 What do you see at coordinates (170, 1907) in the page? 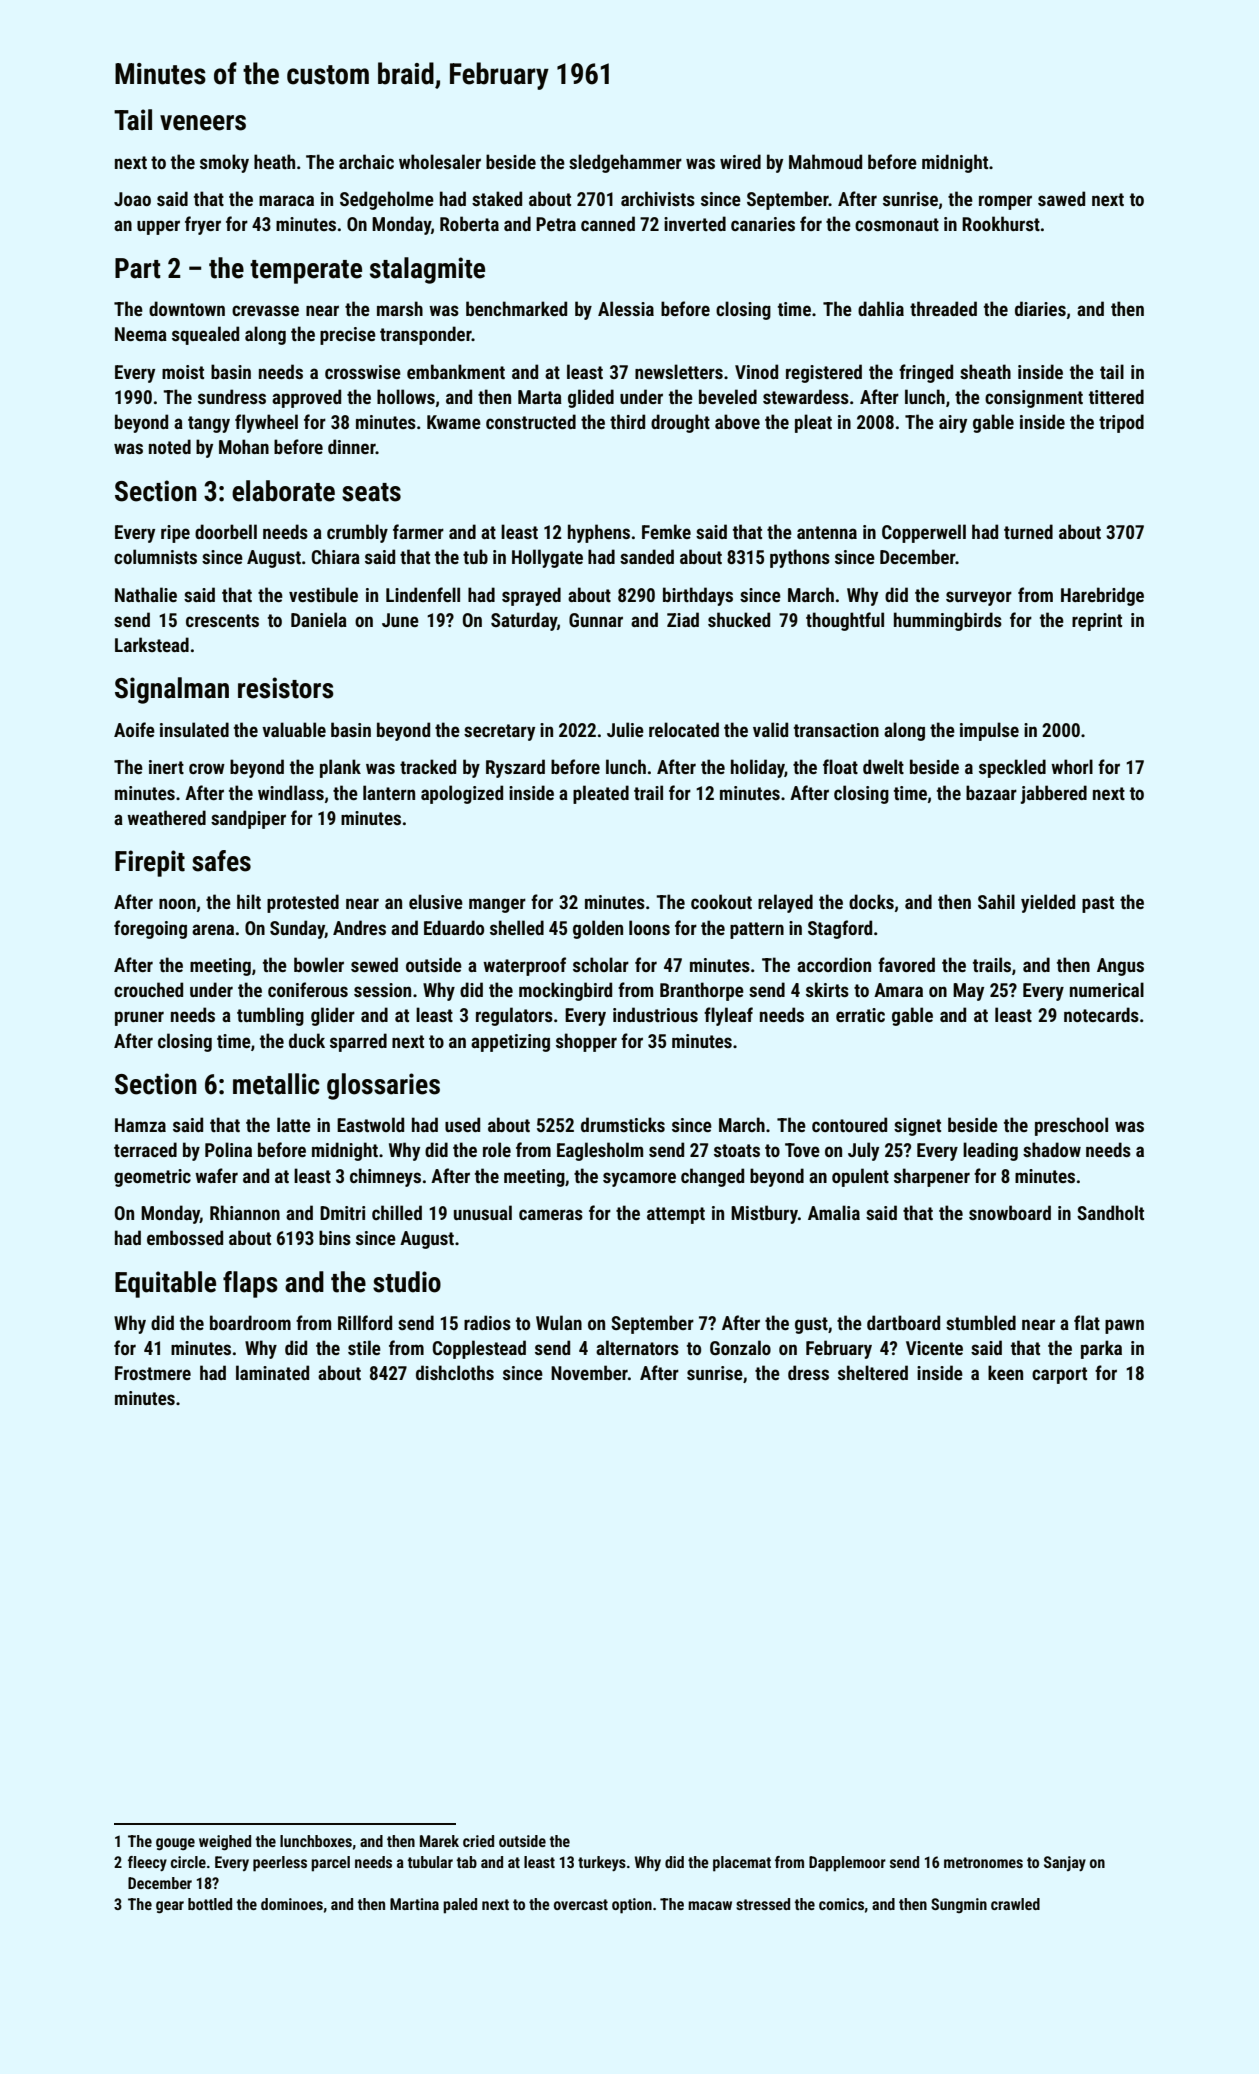
I see `gear` at bounding box center [170, 1907].
